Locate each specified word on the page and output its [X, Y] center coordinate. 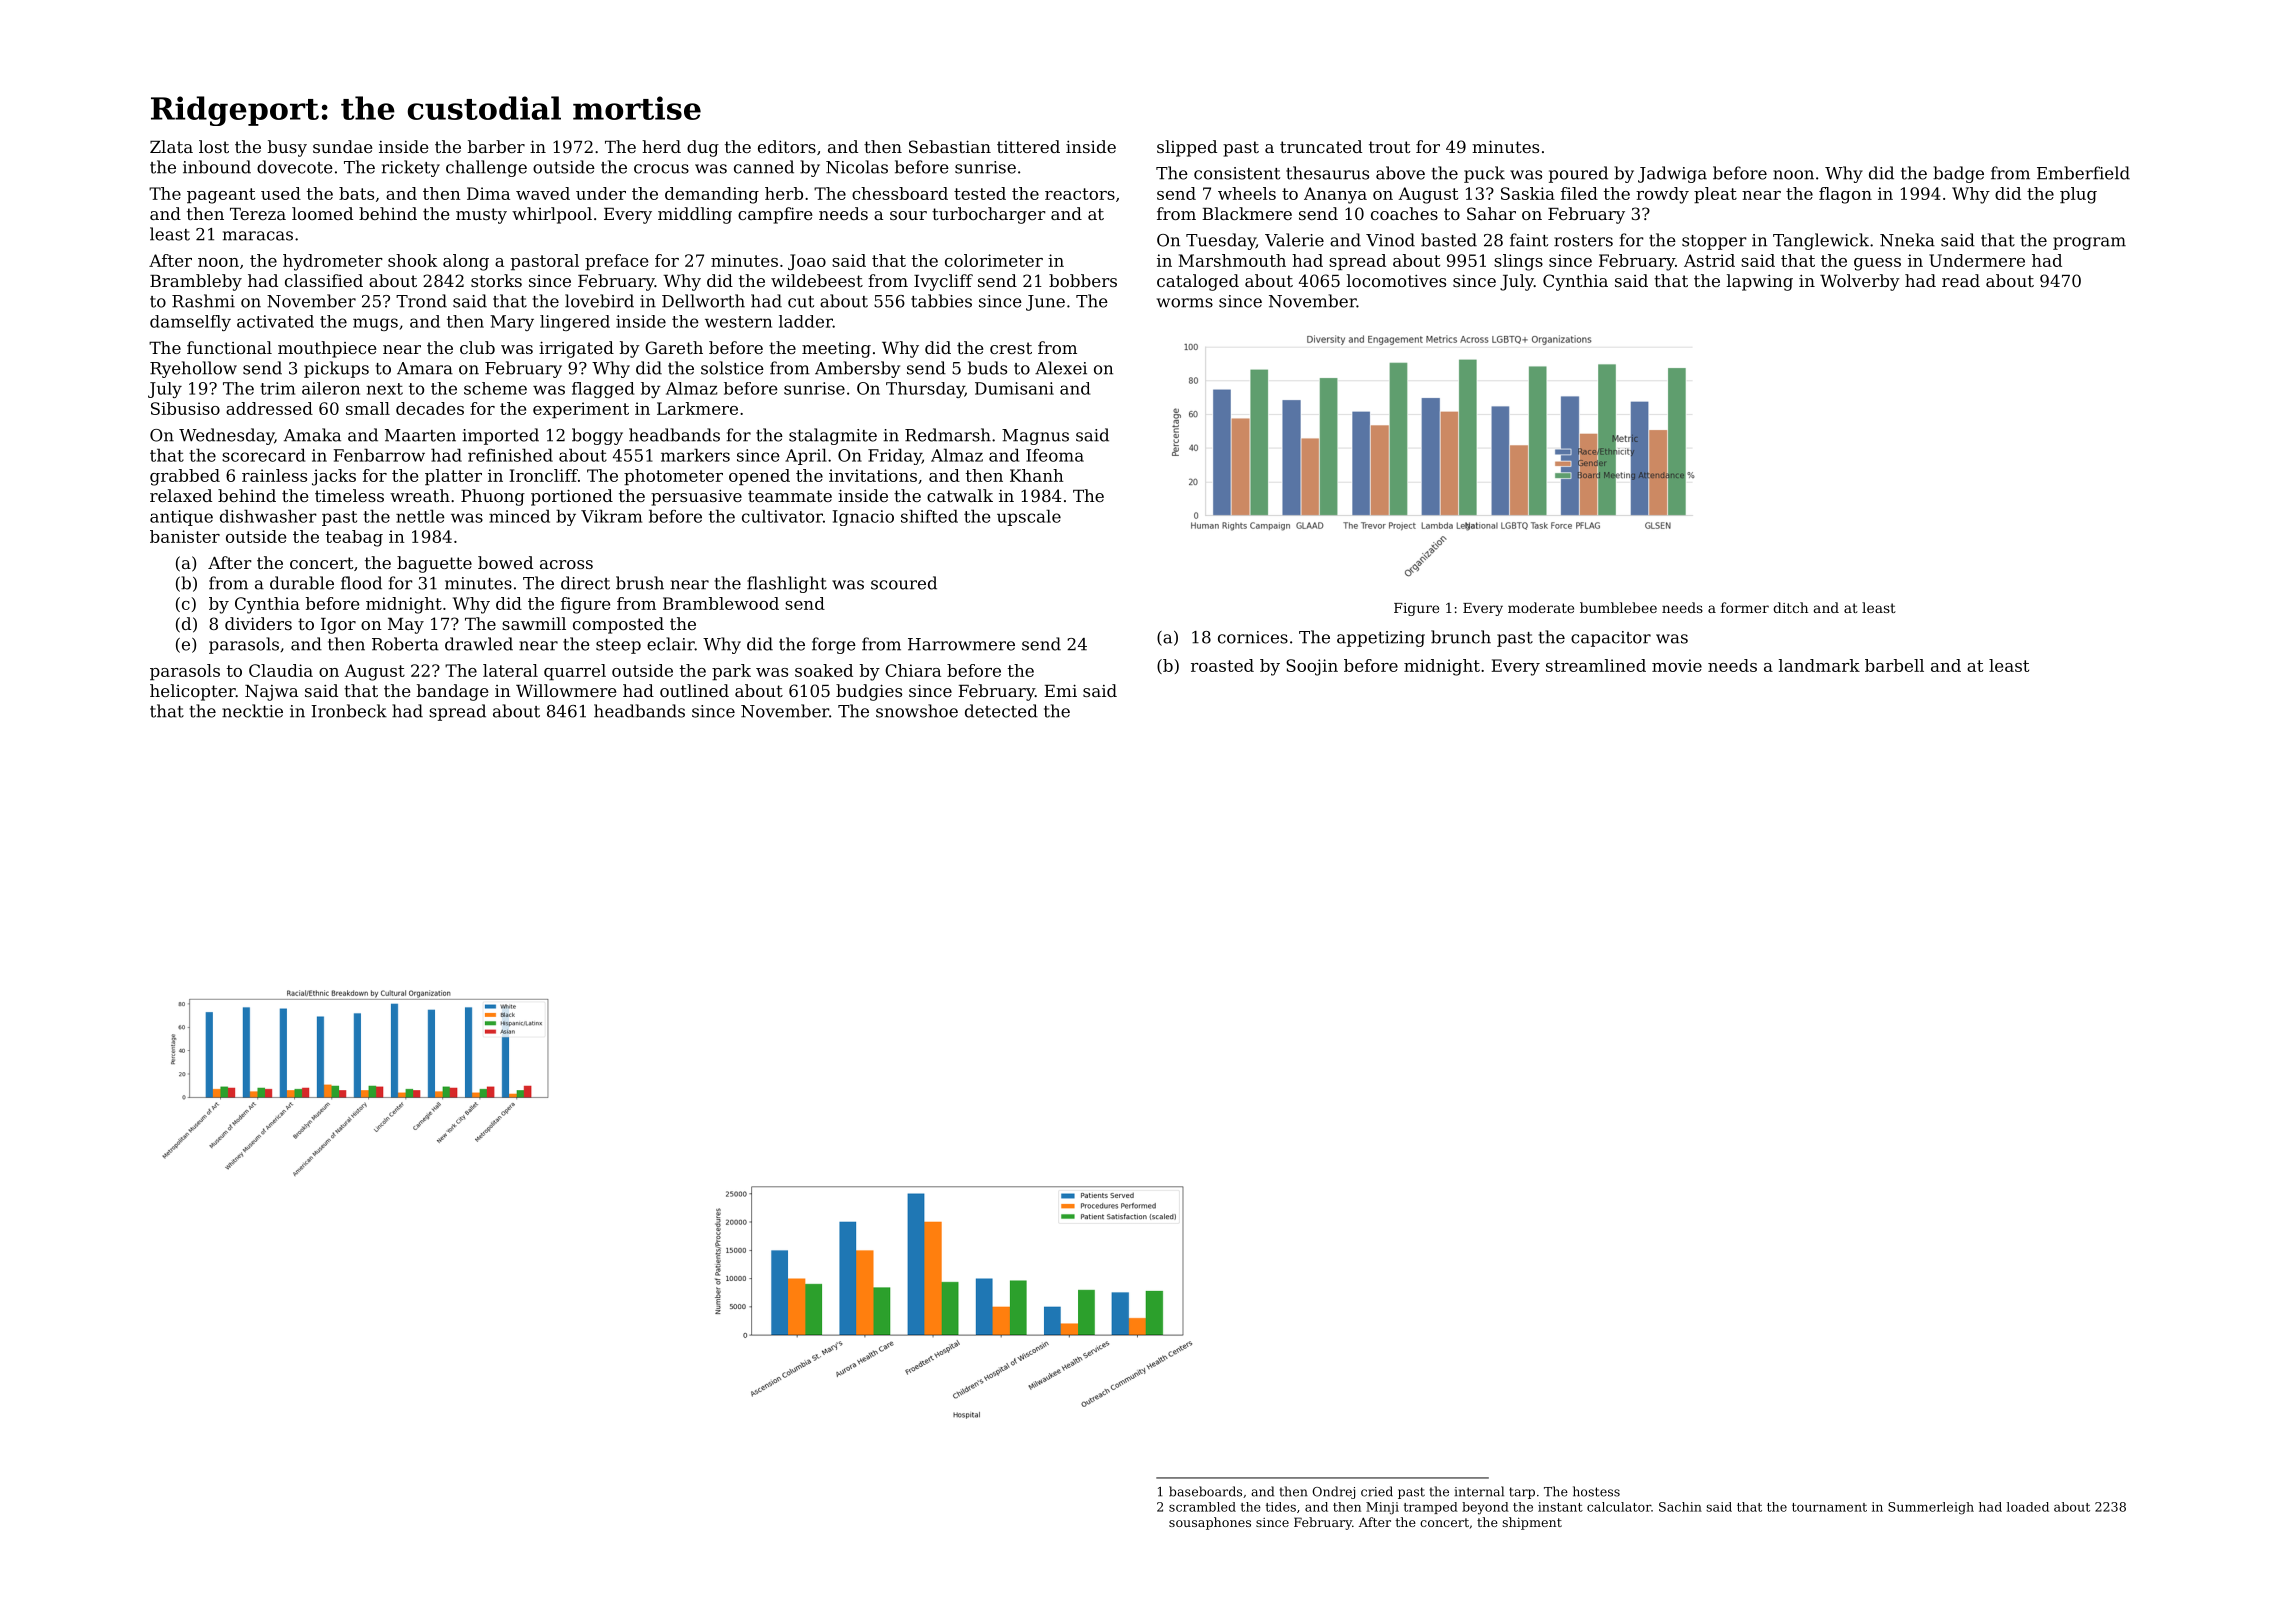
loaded [2028, 1507]
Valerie [1294, 240]
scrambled [1202, 1507]
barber [496, 146]
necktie [252, 711]
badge [1958, 174]
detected [1001, 711]
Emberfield [2083, 173]
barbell [1894, 665]
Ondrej [1333, 1492]
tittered [1028, 146]
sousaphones [1210, 1523]
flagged [603, 390]
